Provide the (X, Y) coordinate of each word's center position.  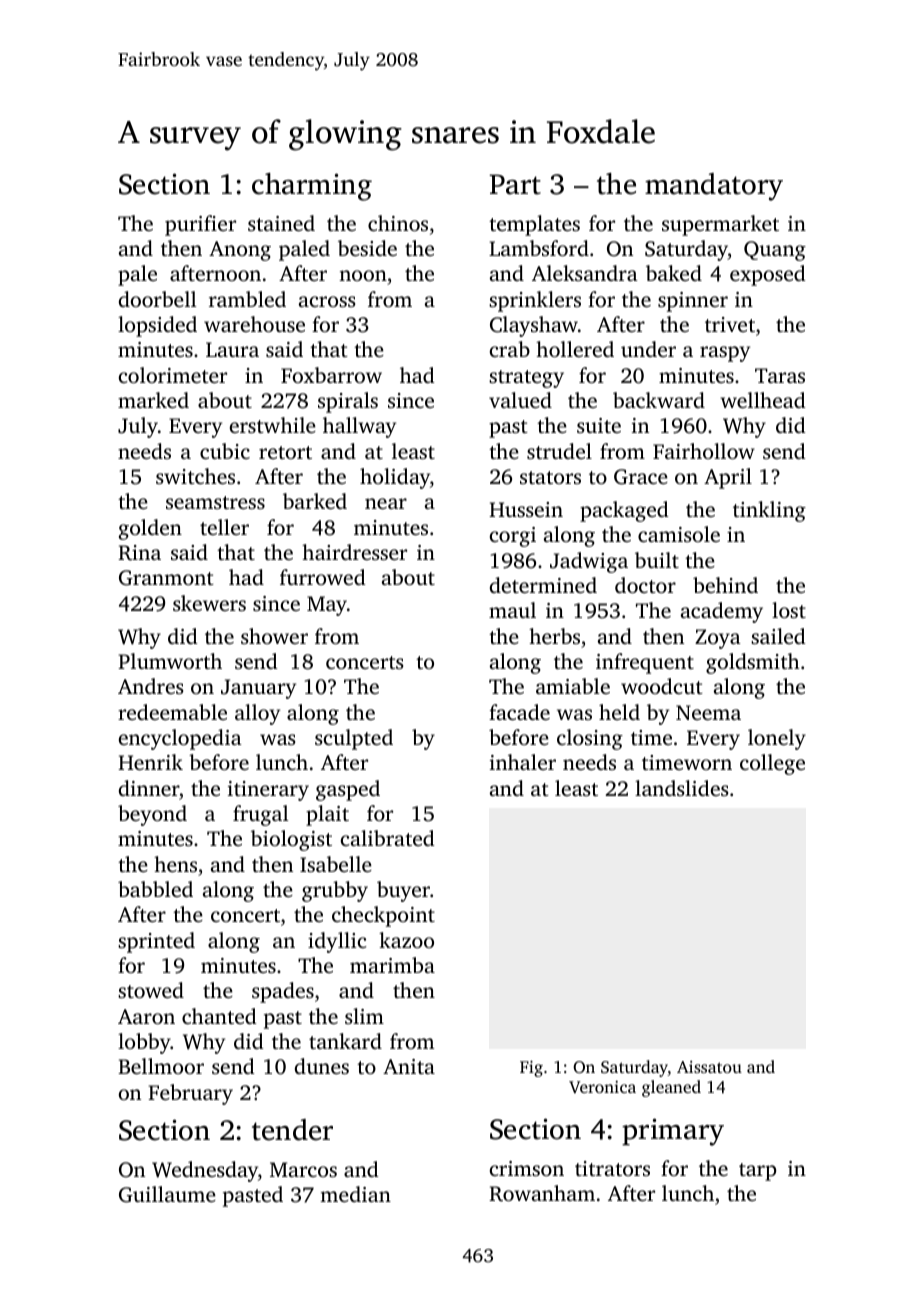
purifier (200, 225)
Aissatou (709, 1067)
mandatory (714, 187)
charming (312, 187)
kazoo (406, 940)
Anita (409, 1066)
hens (175, 864)
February (190, 1094)
